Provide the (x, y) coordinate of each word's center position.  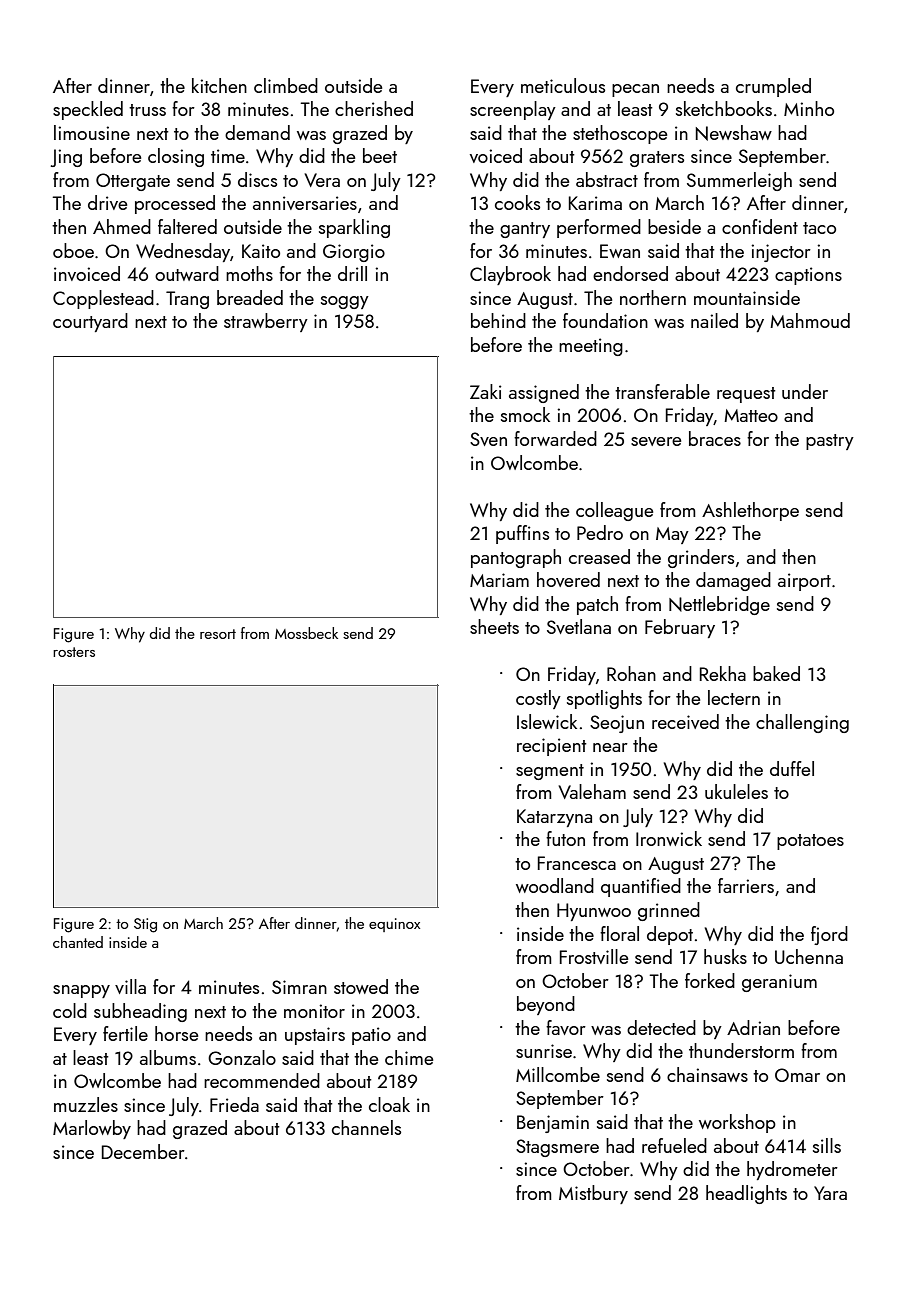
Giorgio (354, 253)
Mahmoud (810, 320)
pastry (830, 442)
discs (257, 179)
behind (498, 320)
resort (218, 634)
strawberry (266, 322)
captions (808, 276)
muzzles (86, 1104)
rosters (74, 652)
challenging (802, 723)
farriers (746, 885)
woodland (555, 885)
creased (599, 556)
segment (550, 772)
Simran (299, 987)
